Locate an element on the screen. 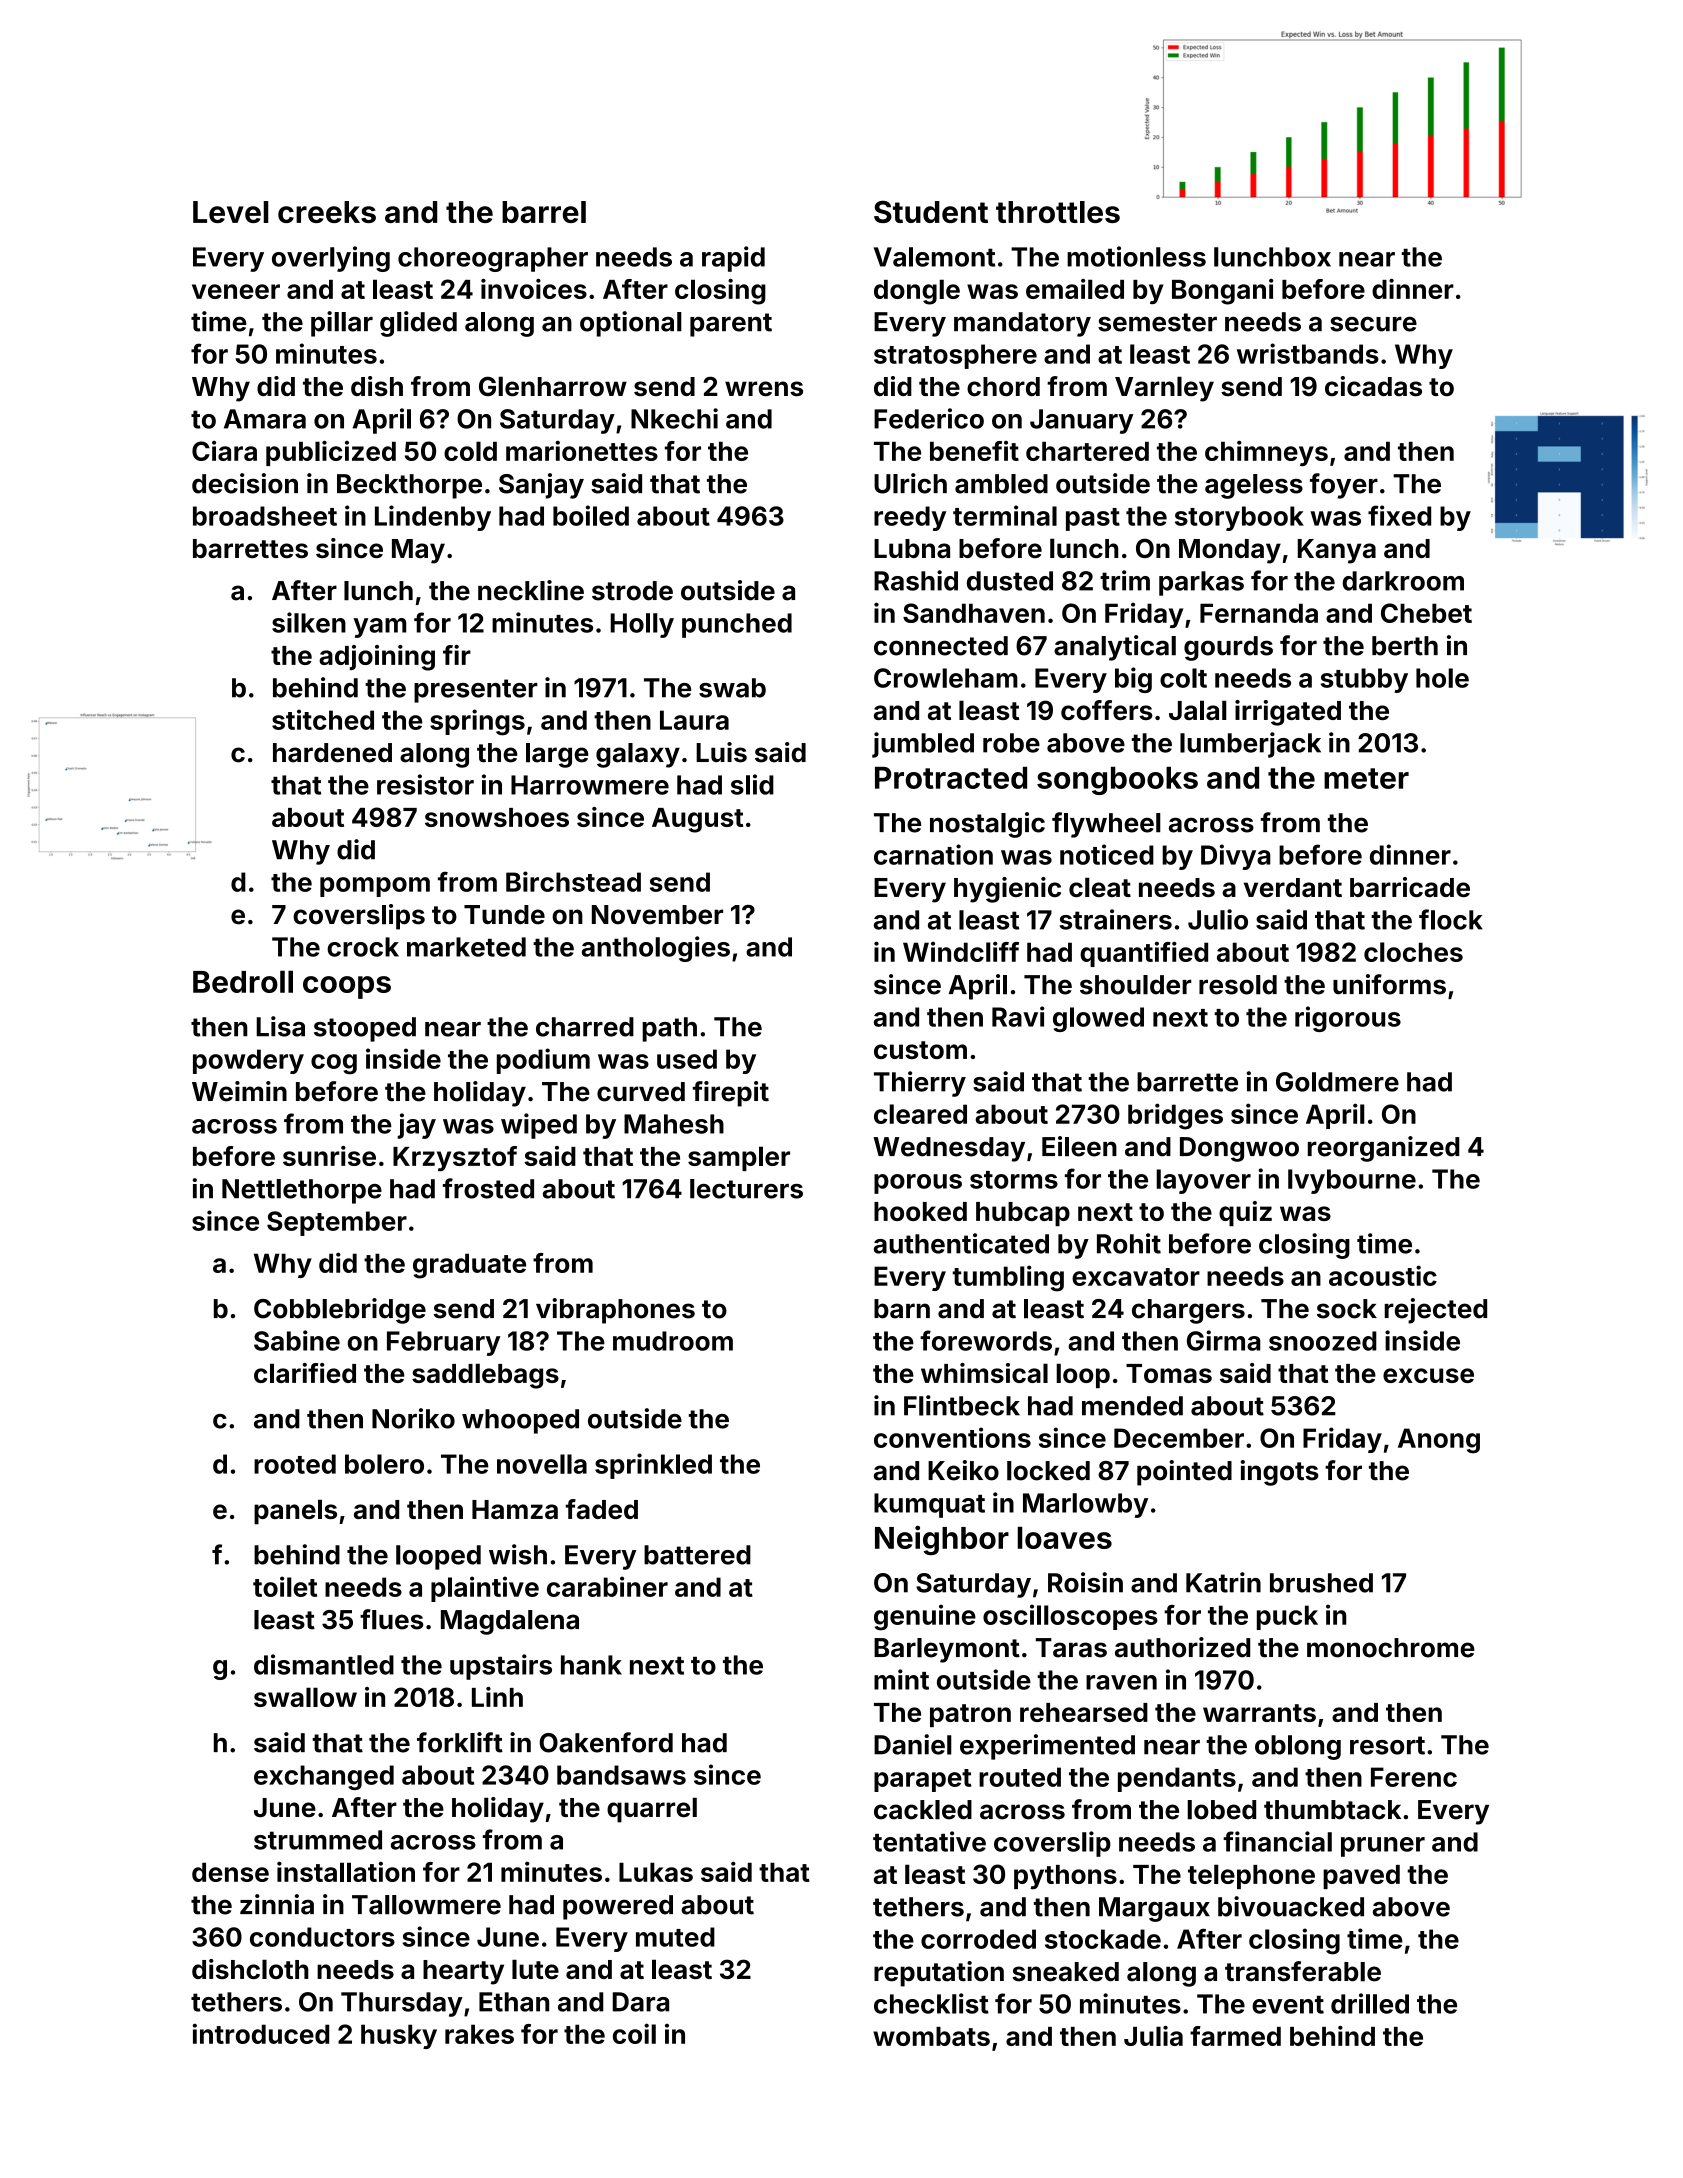  connected is located at coordinates (941, 646).
